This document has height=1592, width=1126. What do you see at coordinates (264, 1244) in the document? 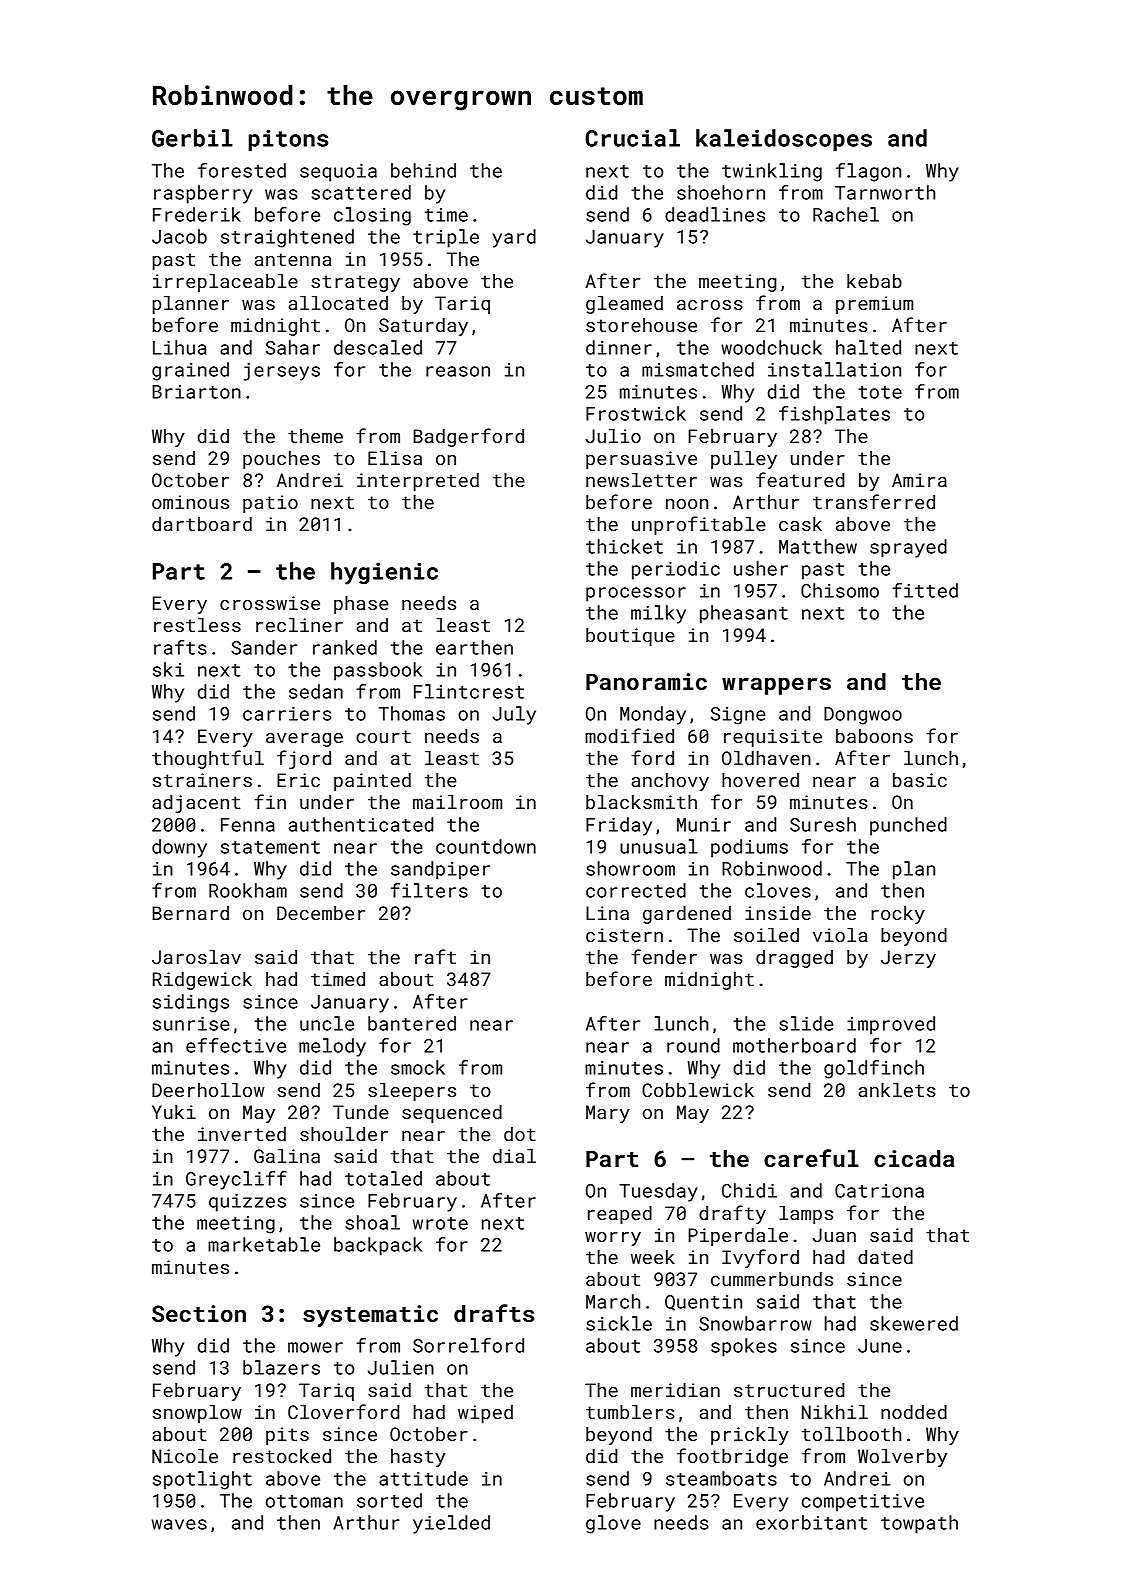
I see `marketable` at bounding box center [264, 1244].
